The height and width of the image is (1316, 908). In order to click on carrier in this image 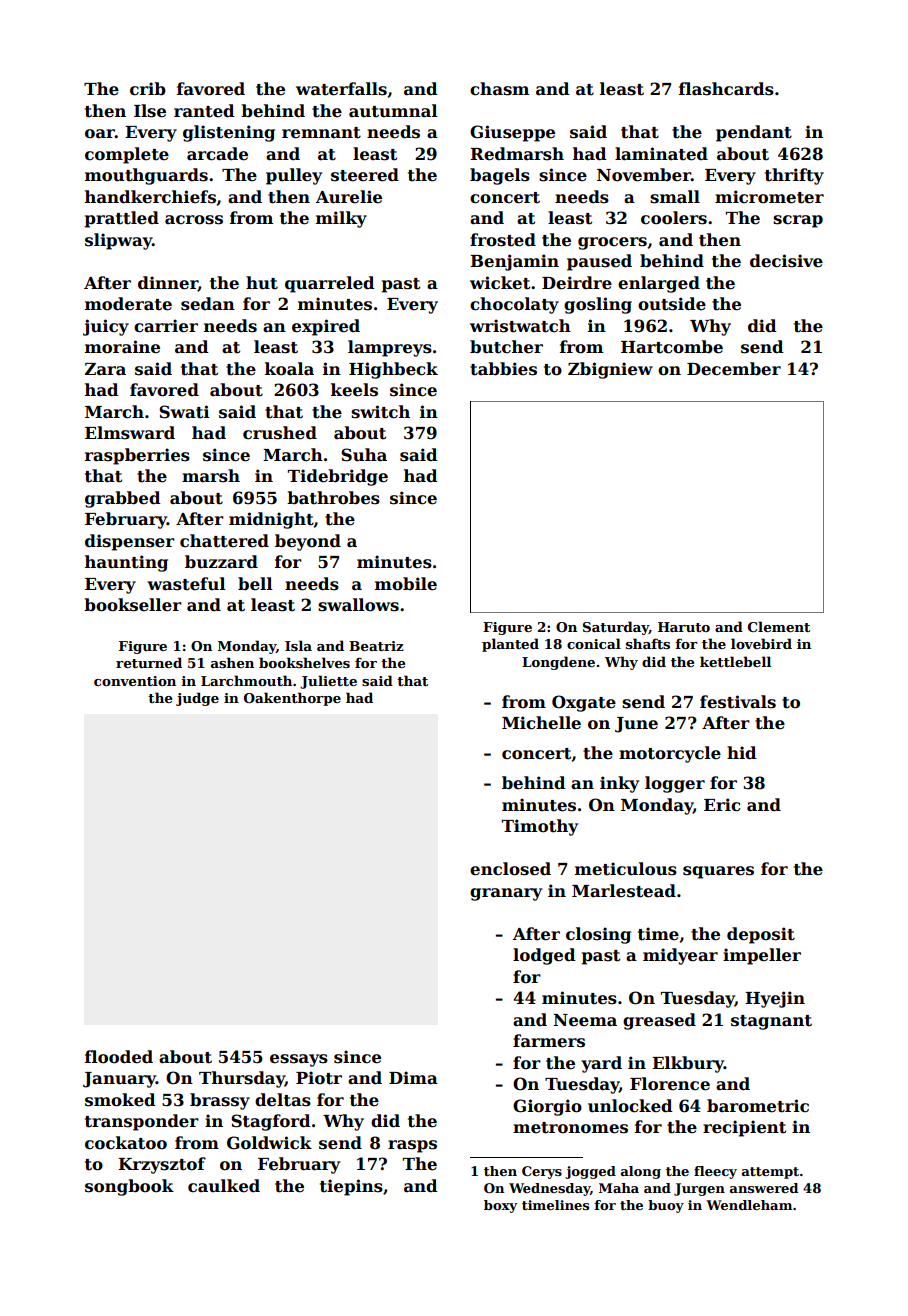, I will do `click(166, 326)`.
